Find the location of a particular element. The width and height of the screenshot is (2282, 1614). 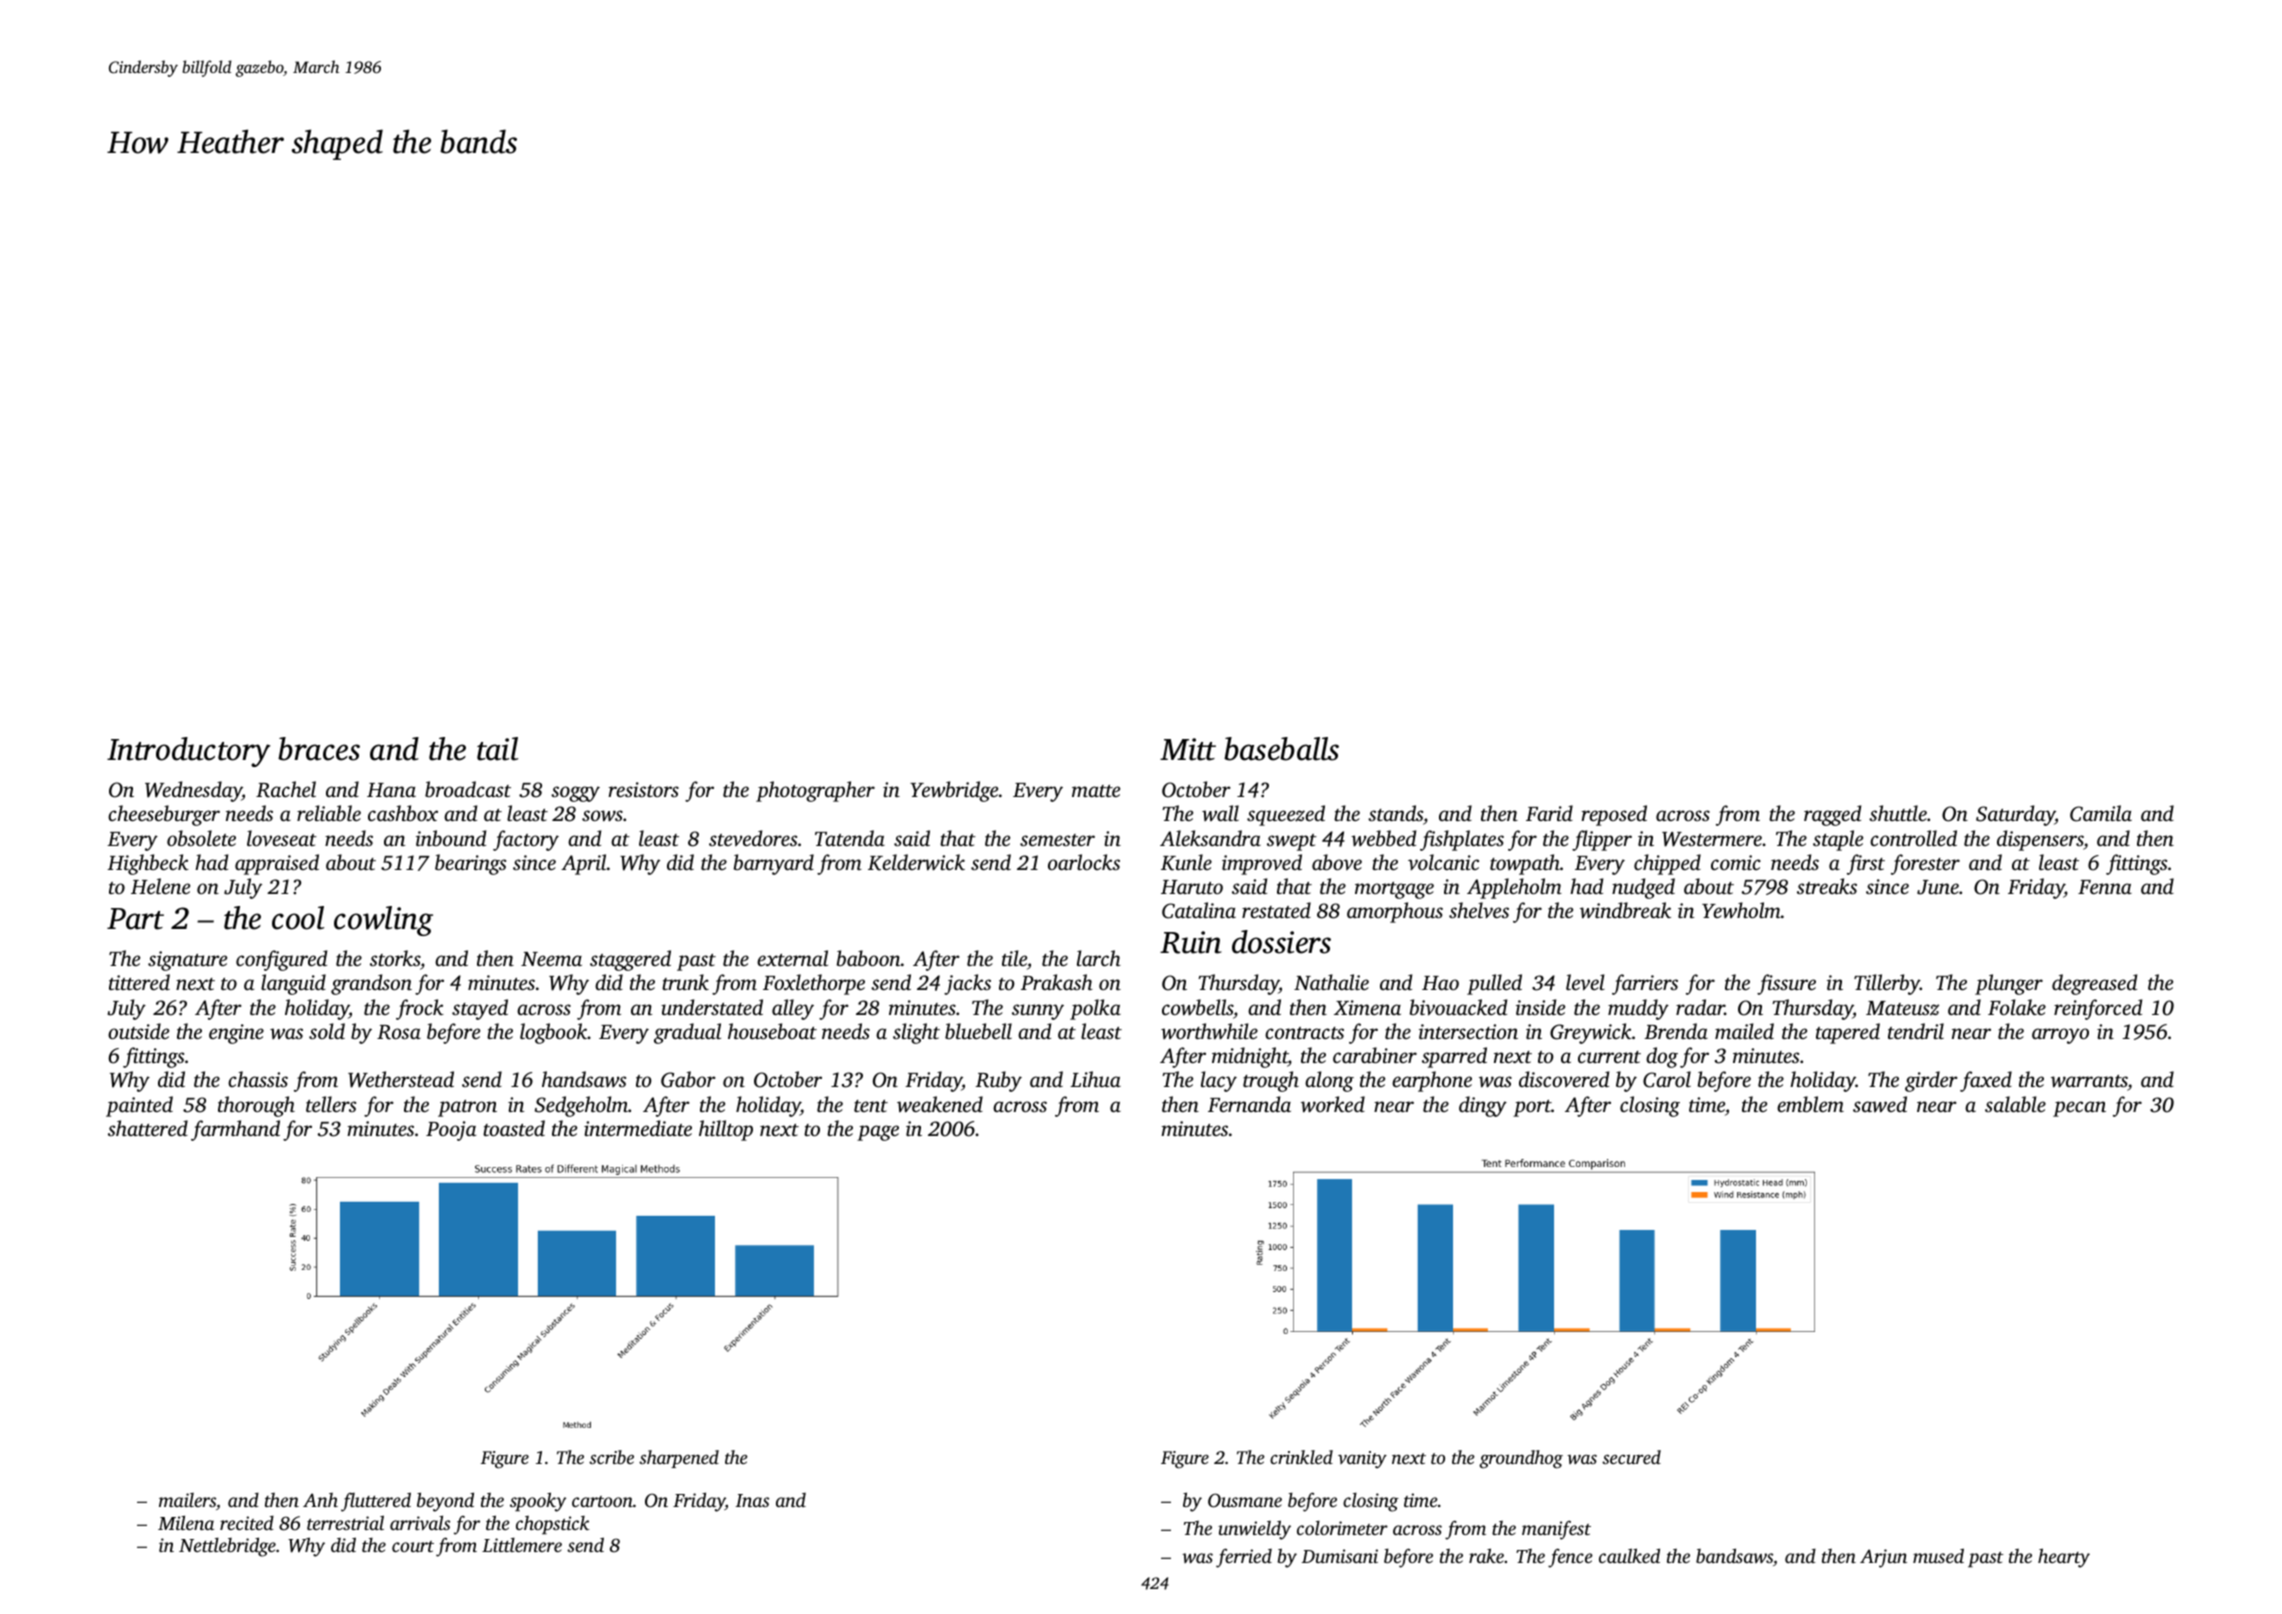

crinkled is located at coordinates (1301, 1457).
